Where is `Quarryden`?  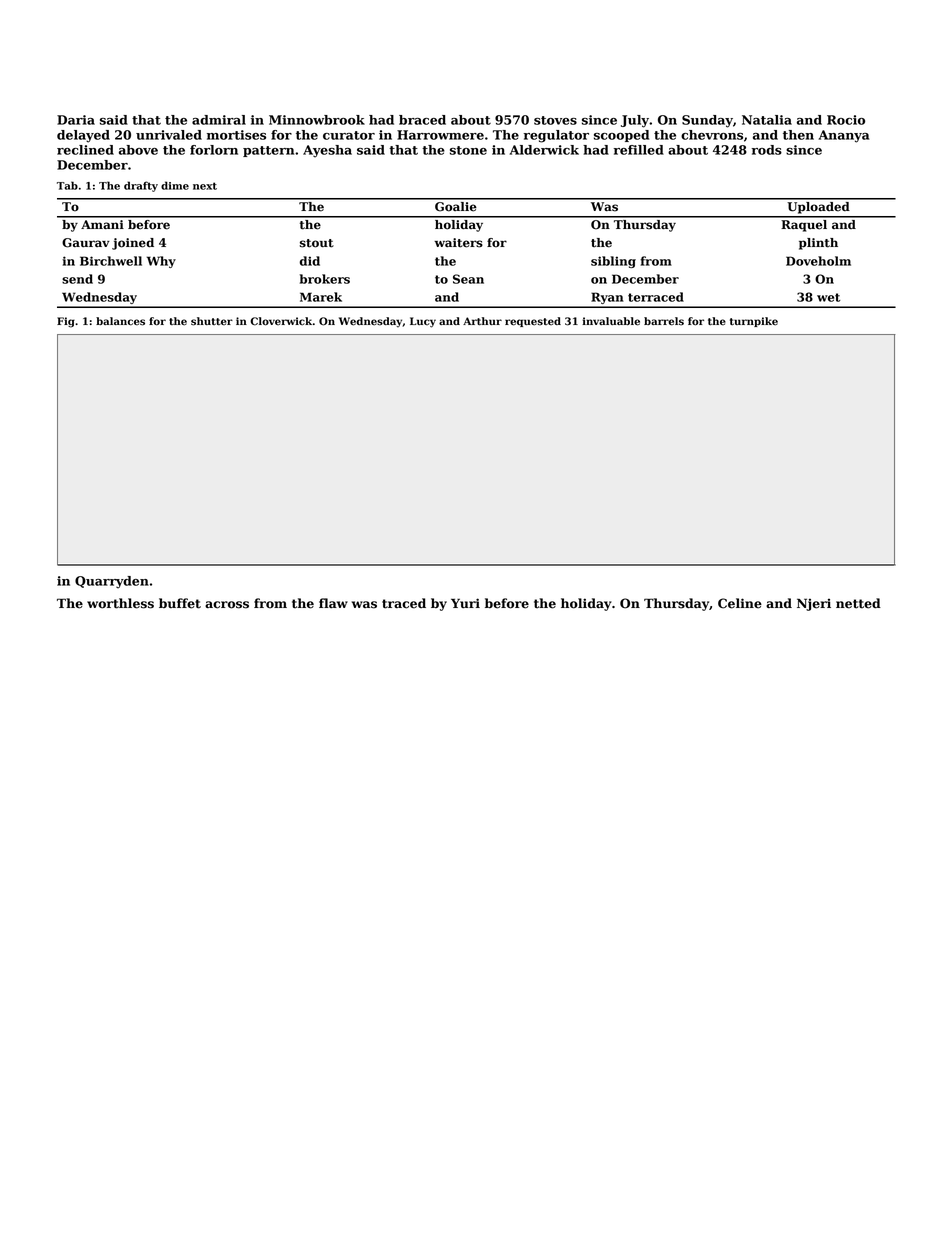
Quarryden is located at coordinates (112, 582).
